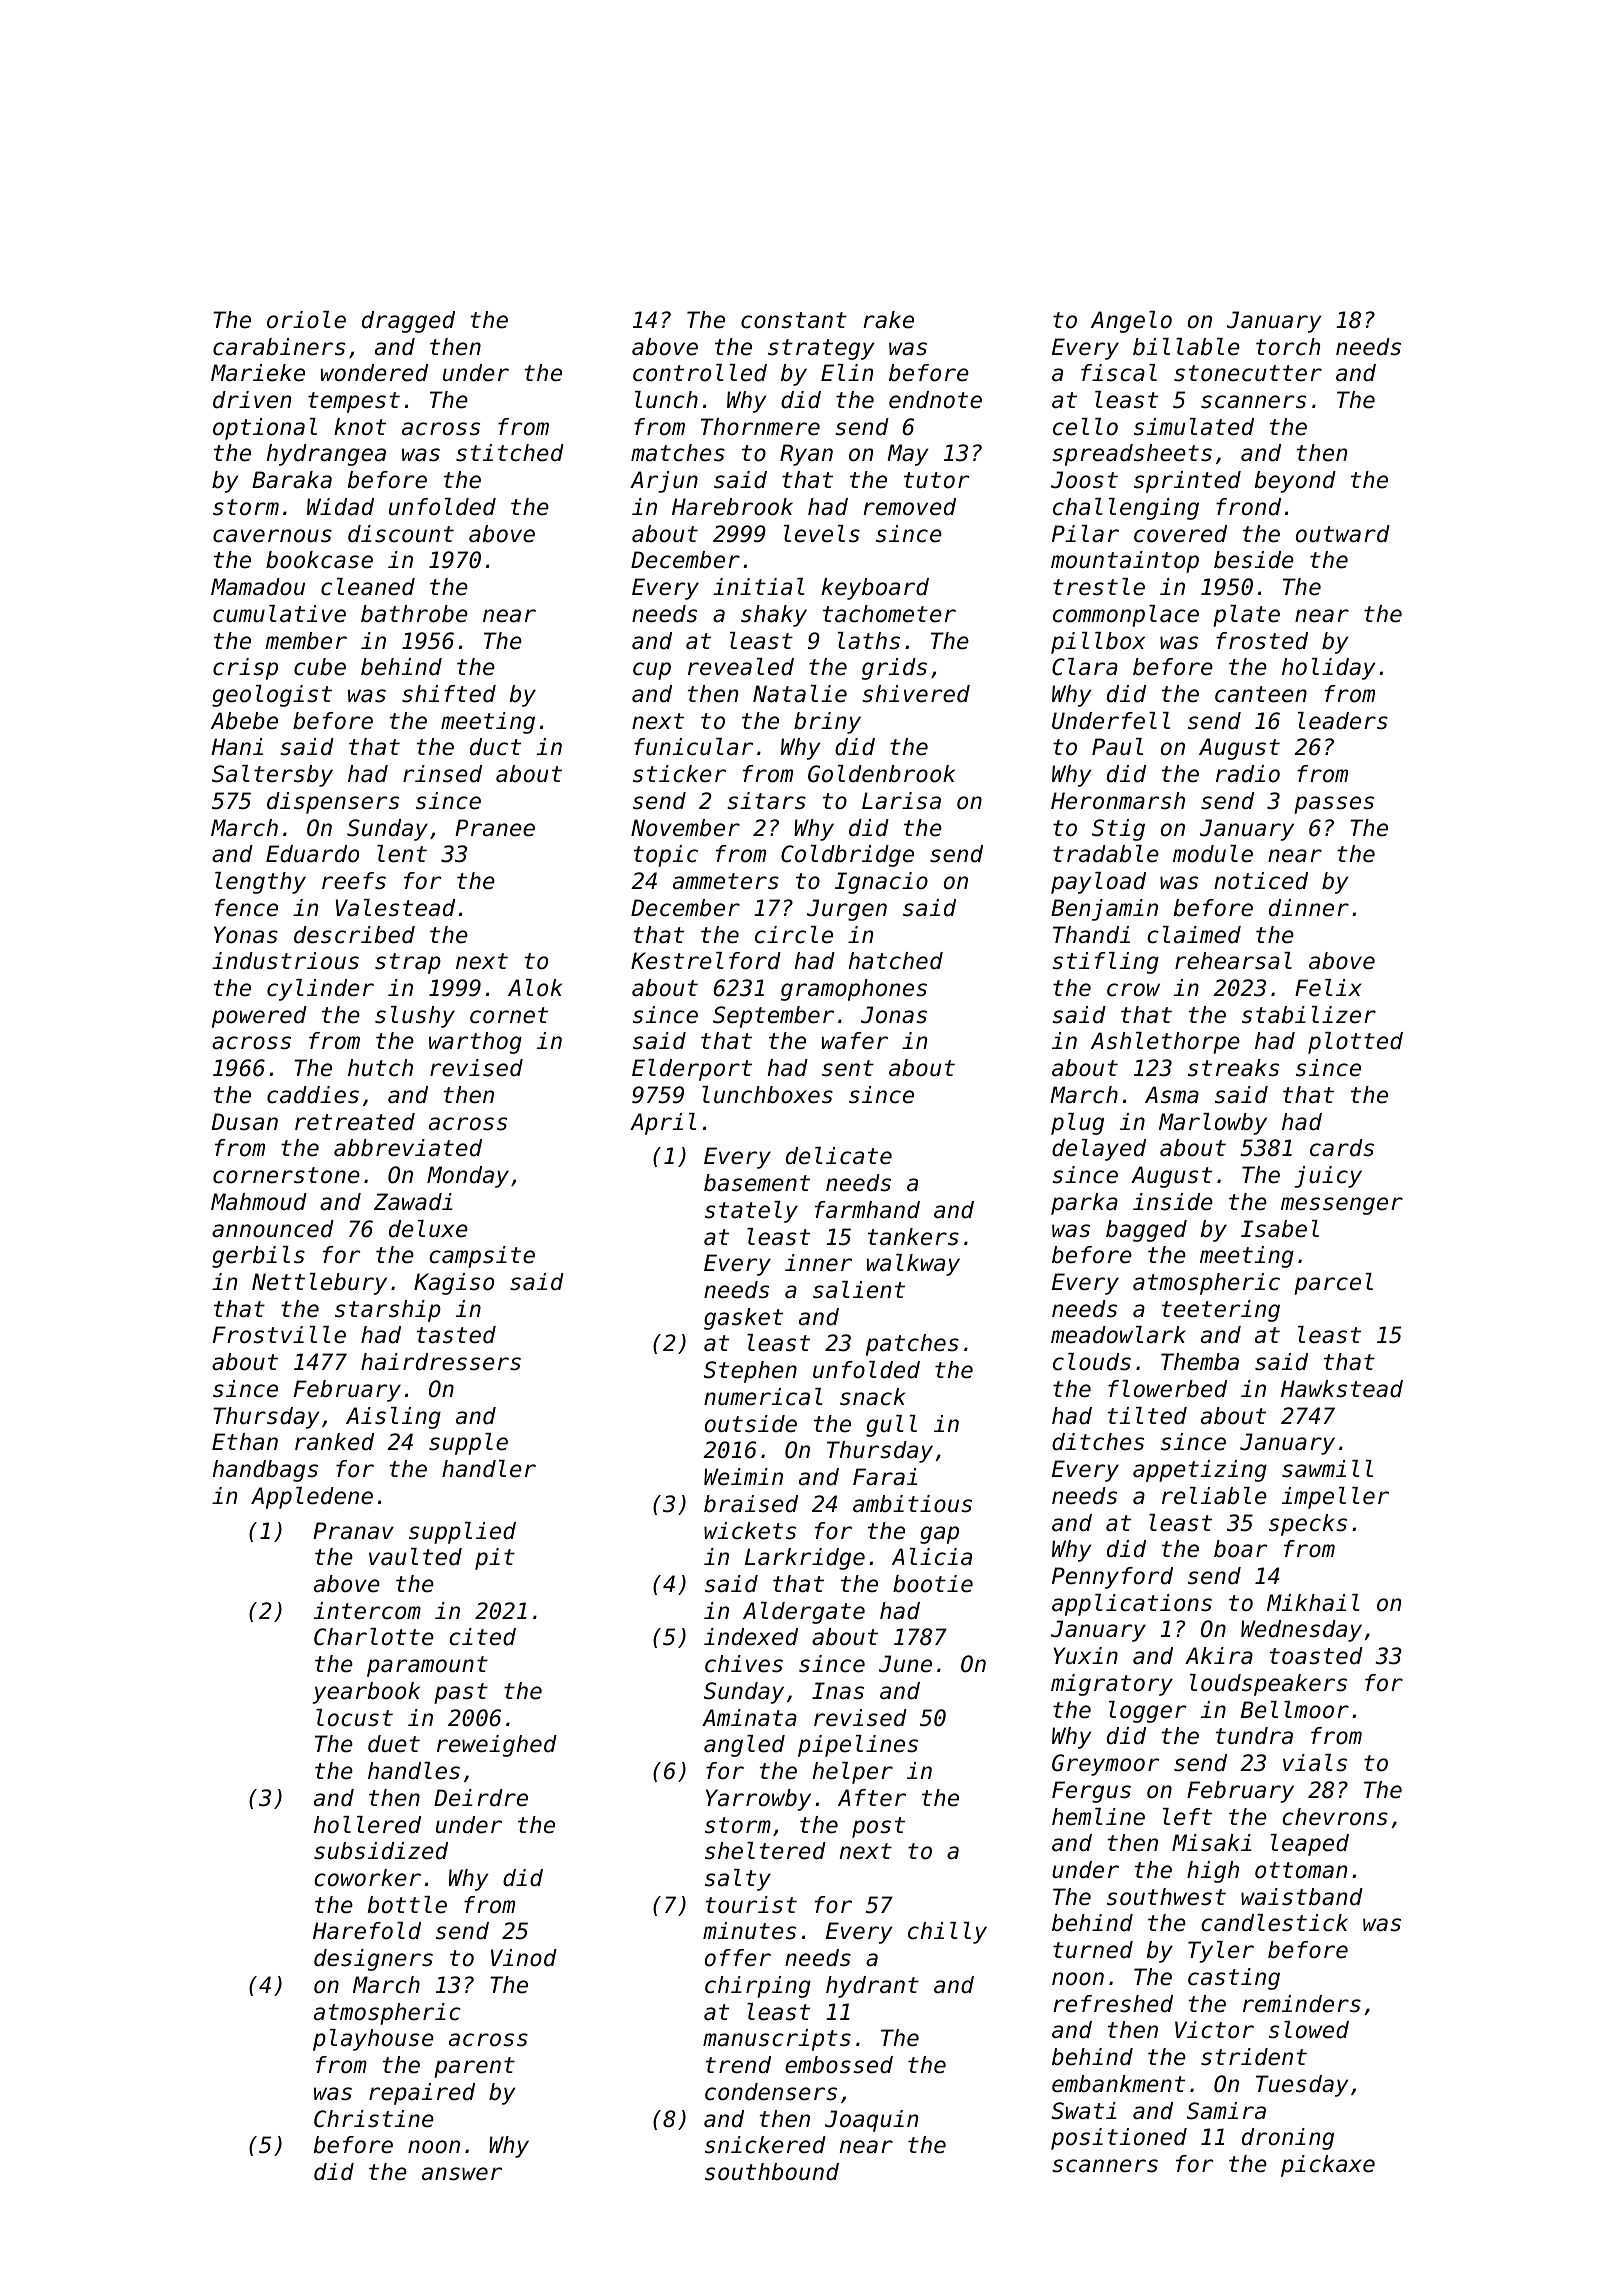  I want to click on beside, so click(1254, 560).
